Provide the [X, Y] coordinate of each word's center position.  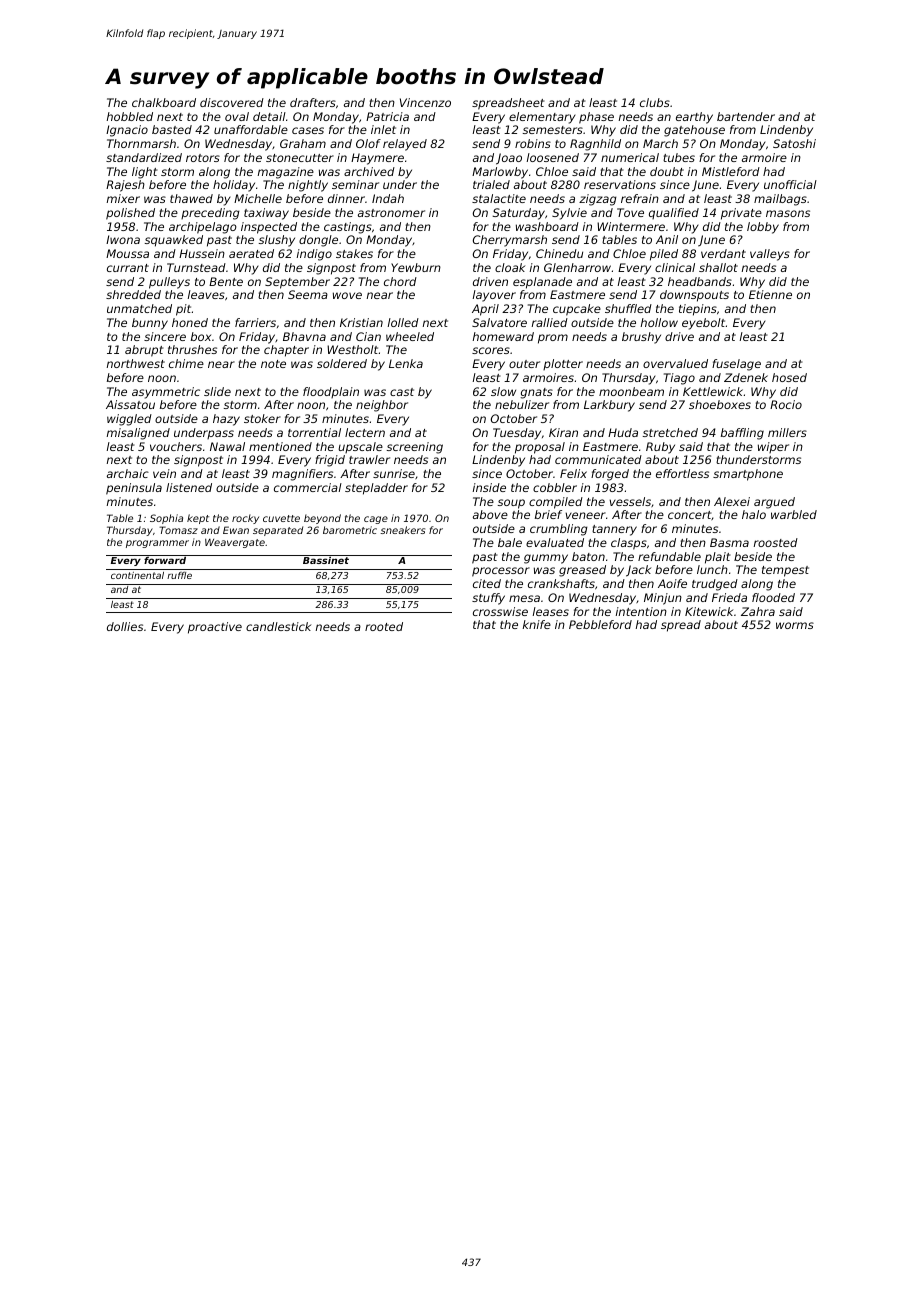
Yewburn [416, 267]
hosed [789, 377]
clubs [655, 102]
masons [788, 213]
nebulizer [522, 404]
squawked [174, 241]
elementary [542, 118]
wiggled [129, 420]
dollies [125, 626]
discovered [232, 102]
